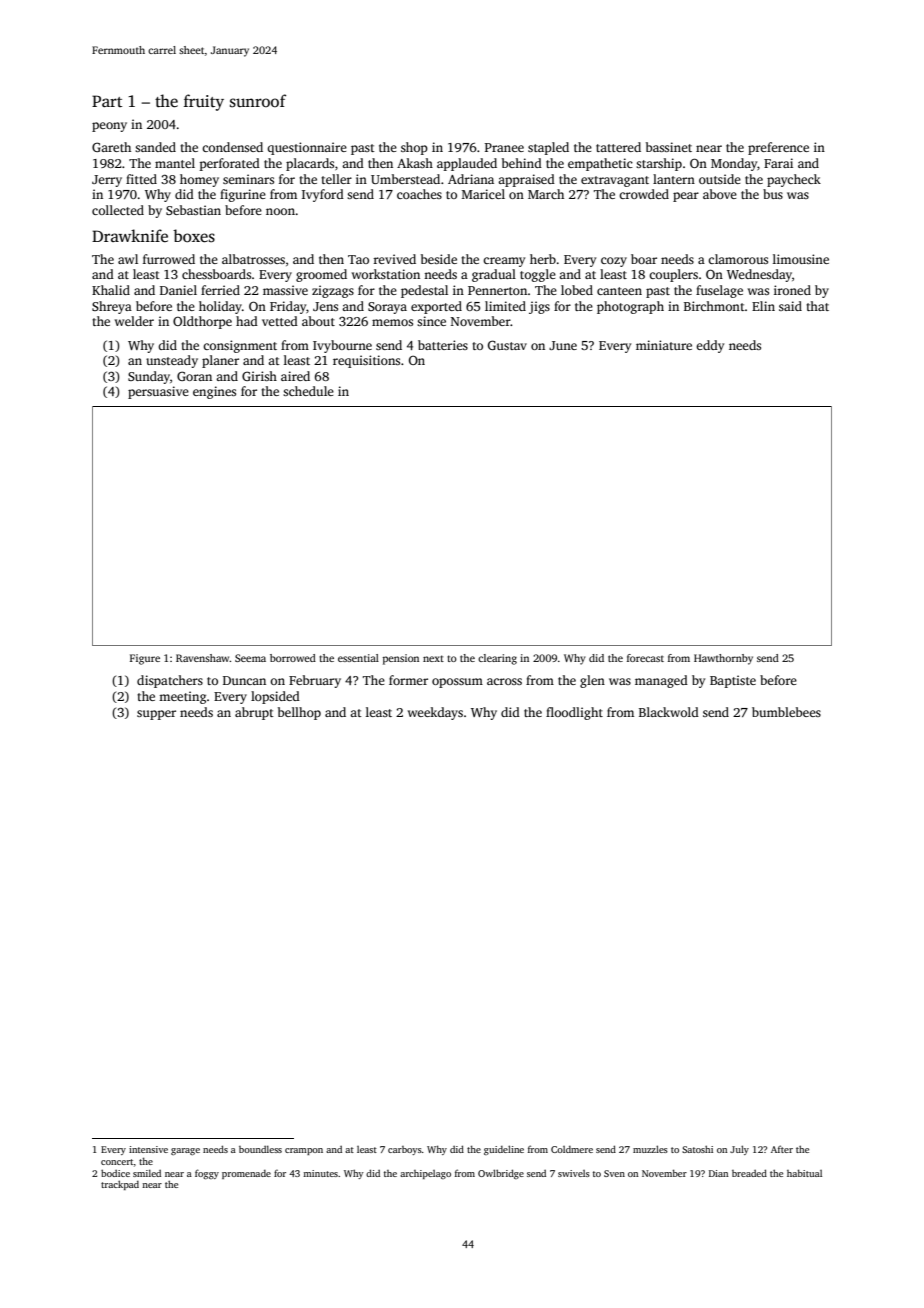 Image resolution: width=924 pixels, height=1308 pixels. Describe the element at coordinates (320, 1173) in the document. I see `minutes` at that location.
